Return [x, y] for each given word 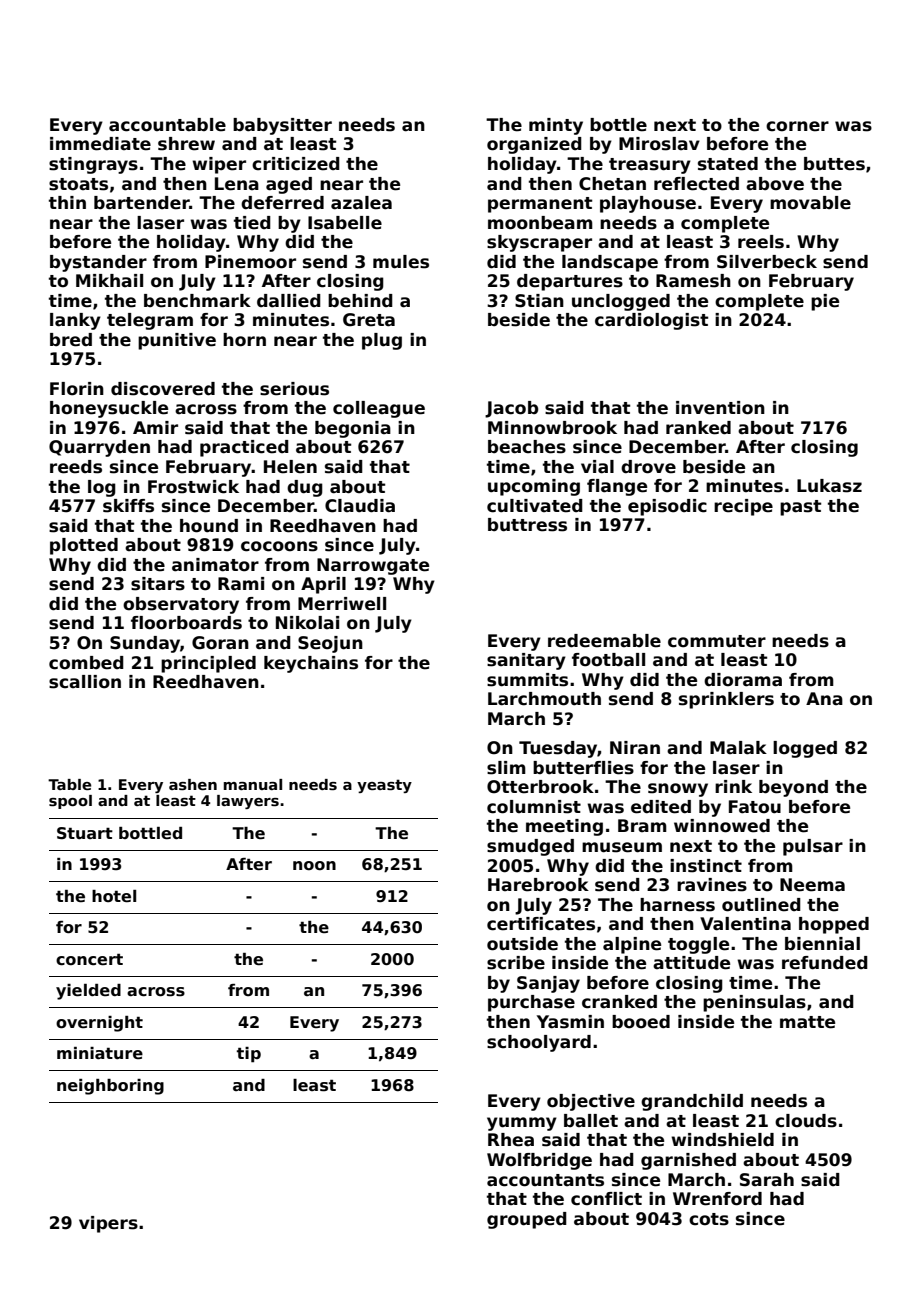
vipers [108, 1224]
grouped [527, 1220]
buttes [834, 164]
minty [556, 126]
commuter [717, 641]
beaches [527, 447]
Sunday [145, 644]
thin [67, 202]
